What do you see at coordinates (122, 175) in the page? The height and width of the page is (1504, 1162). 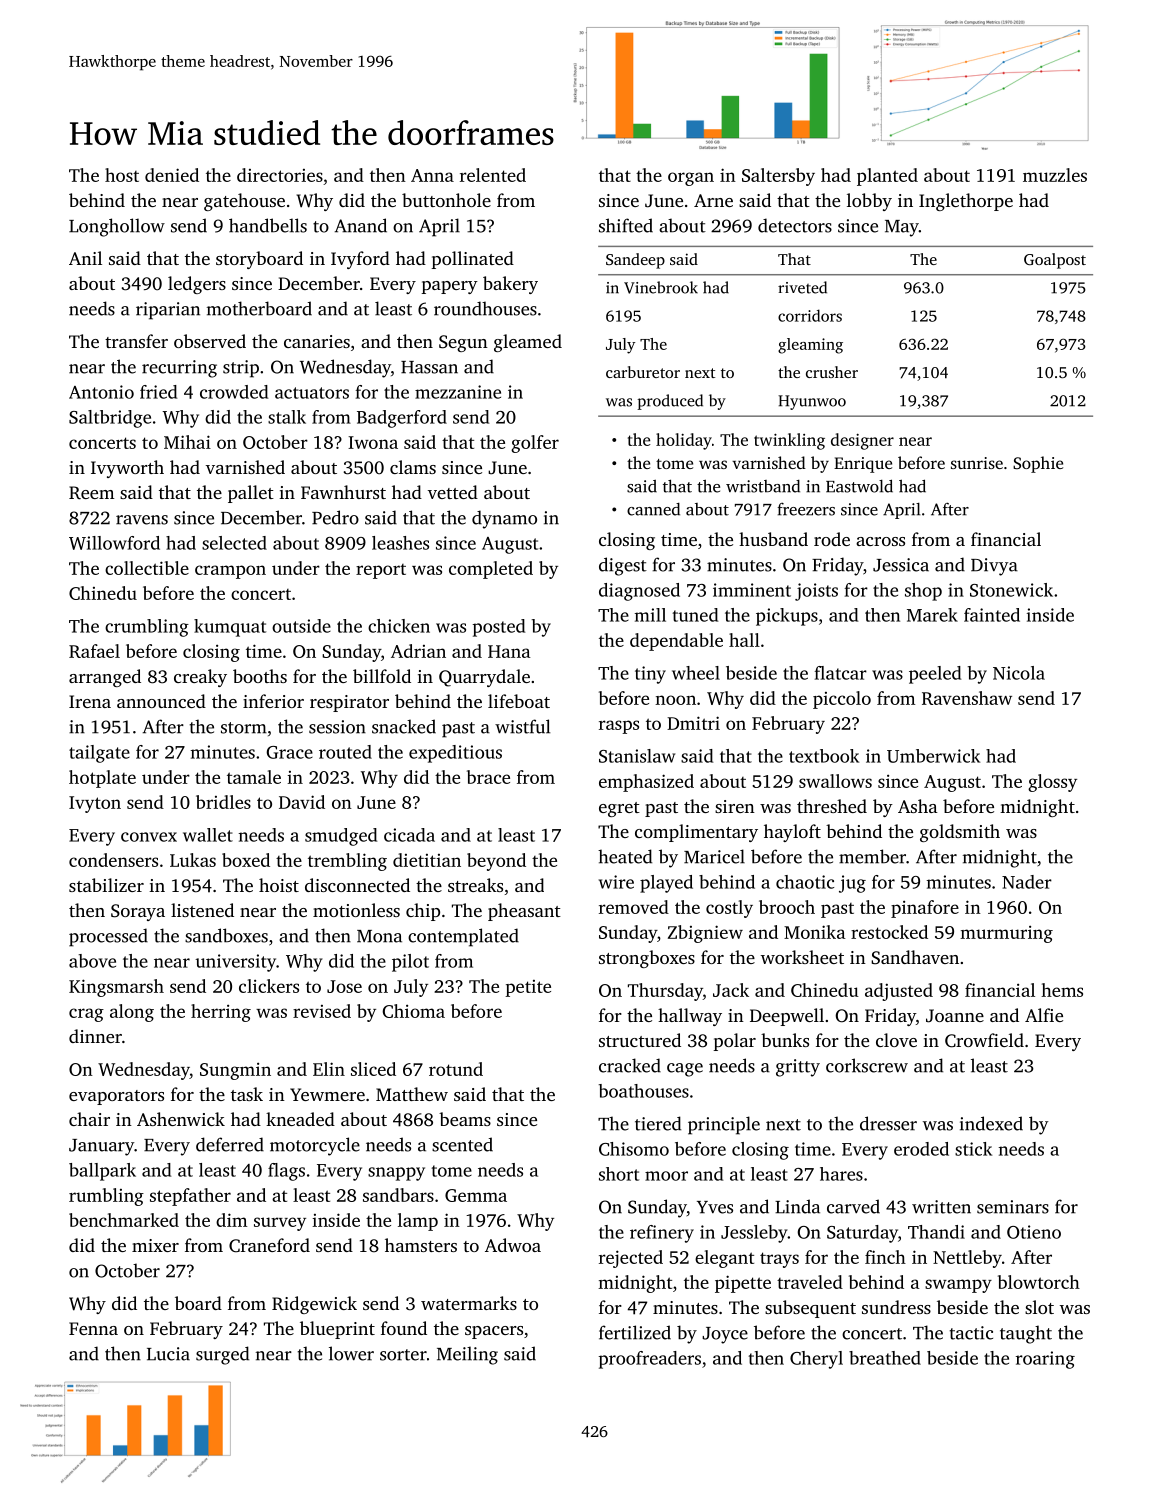 I see `host` at bounding box center [122, 175].
